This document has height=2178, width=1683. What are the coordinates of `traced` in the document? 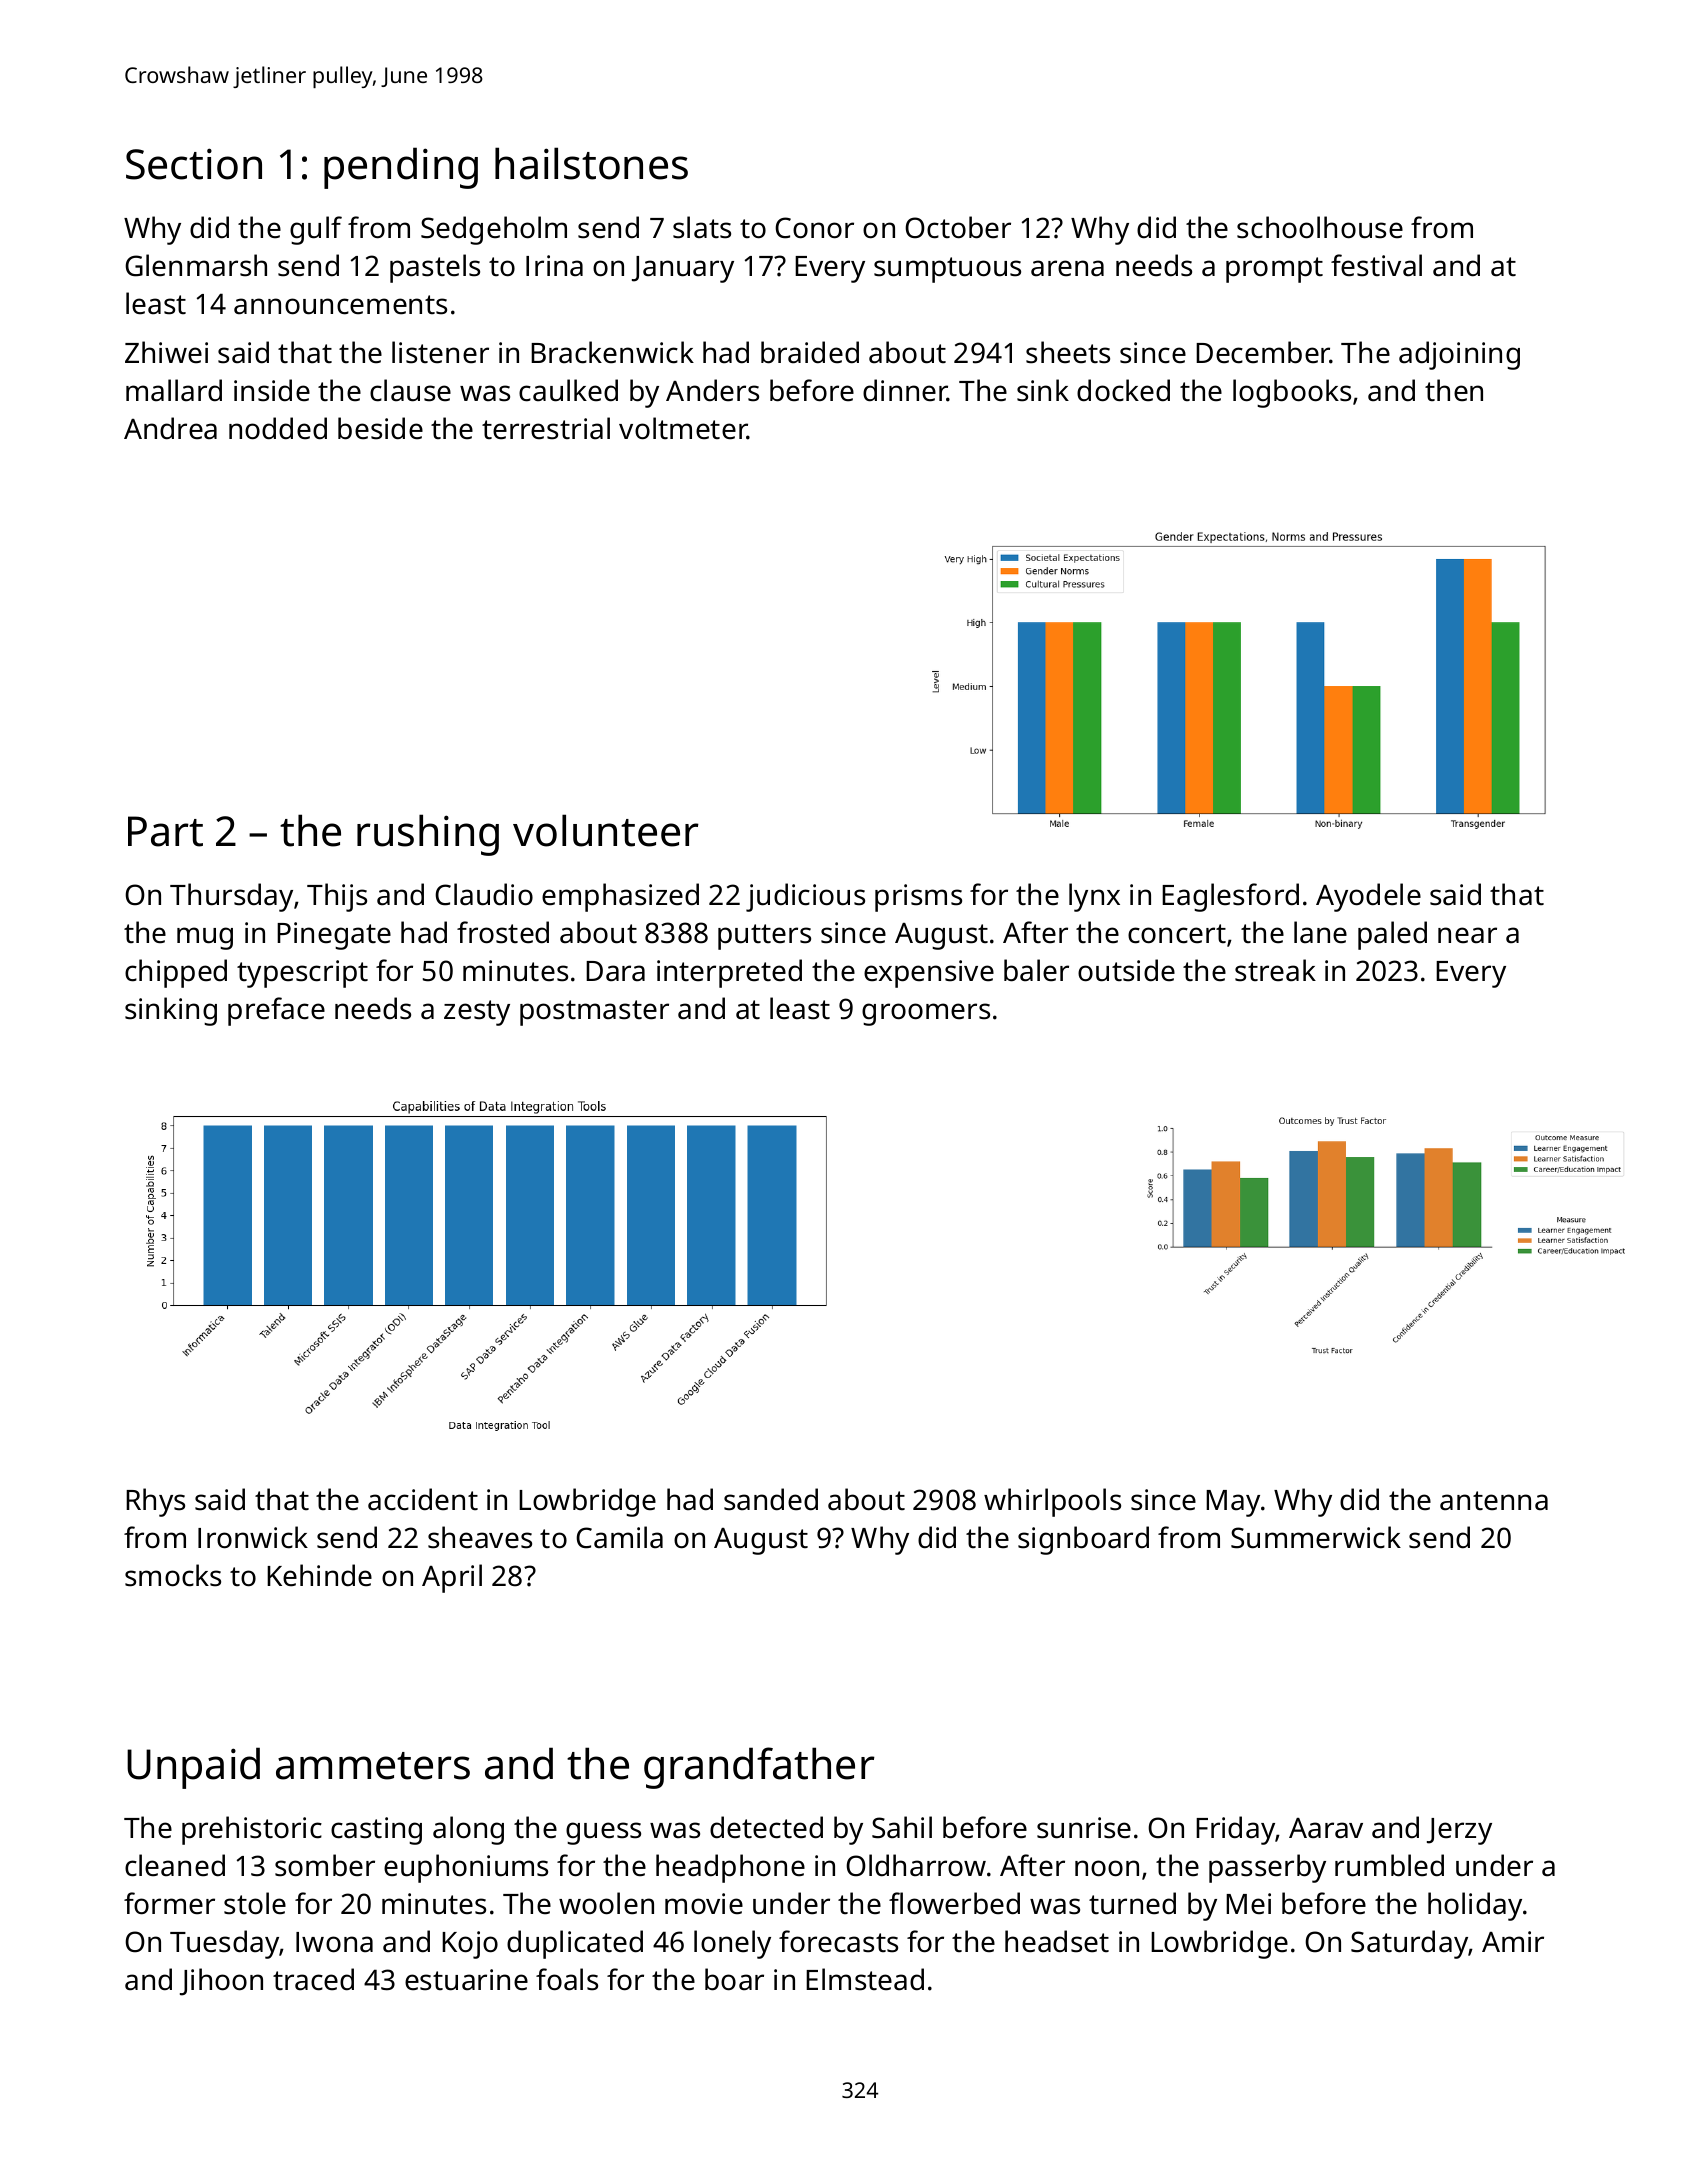 It's located at (313, 1979).
